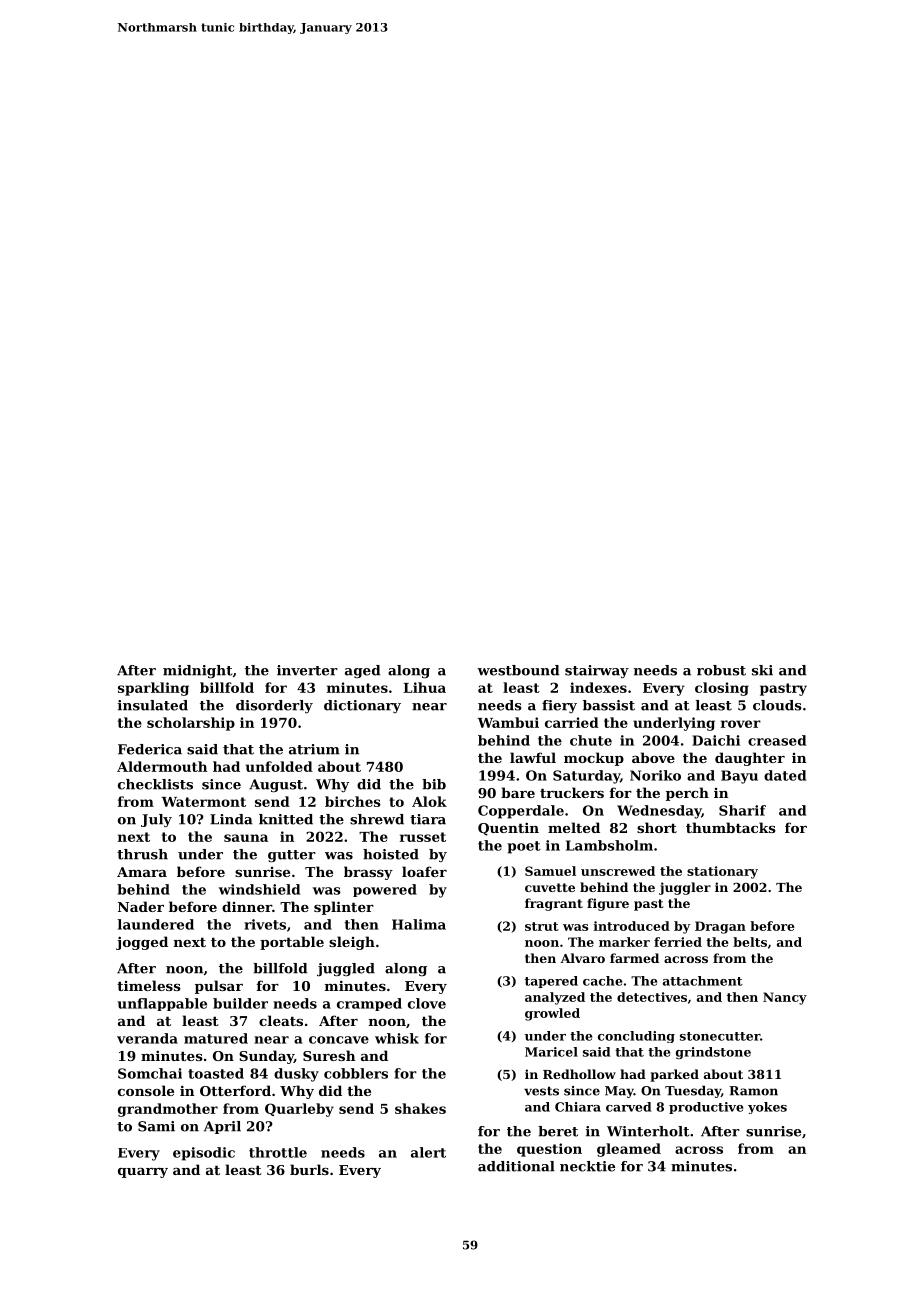  What do you see at coordinates (362, 706) in the page?
I see `dictionary` at bounding box center [362, 706].
